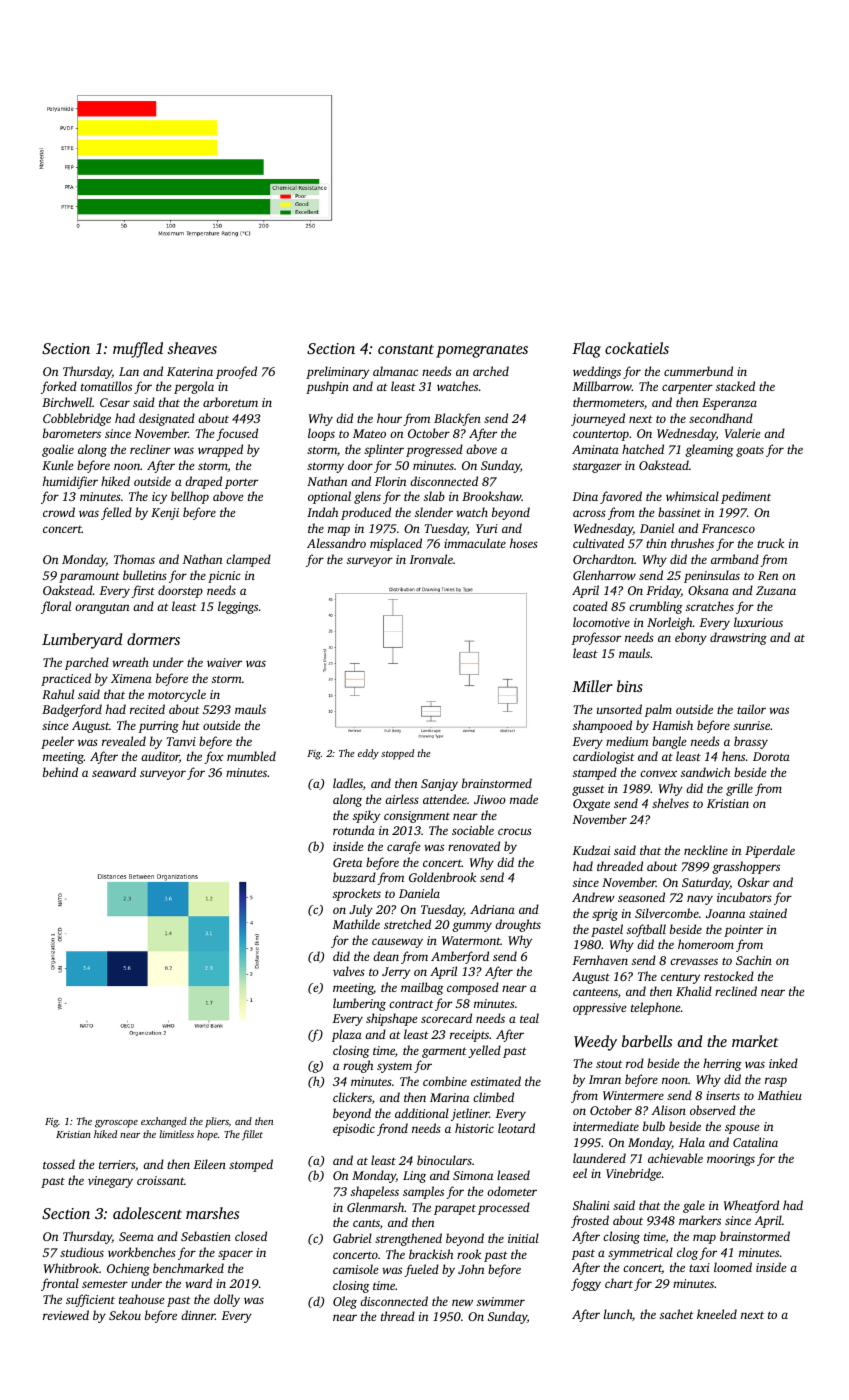  I want to click on stopped, so click(397, 754).
